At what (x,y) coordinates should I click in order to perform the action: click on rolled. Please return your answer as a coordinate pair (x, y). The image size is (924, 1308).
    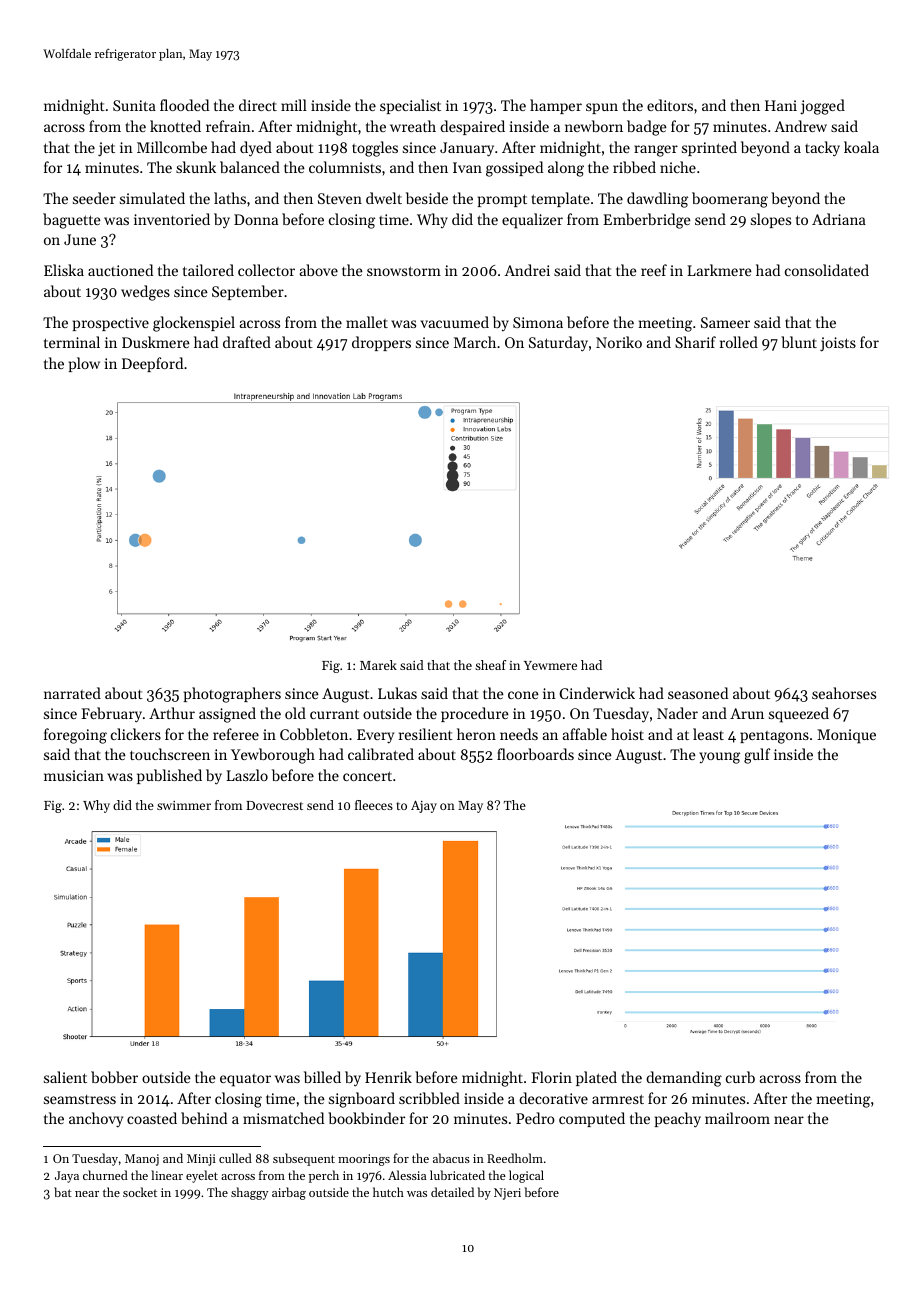
    Looking at the image, I should click on (739, 342).
